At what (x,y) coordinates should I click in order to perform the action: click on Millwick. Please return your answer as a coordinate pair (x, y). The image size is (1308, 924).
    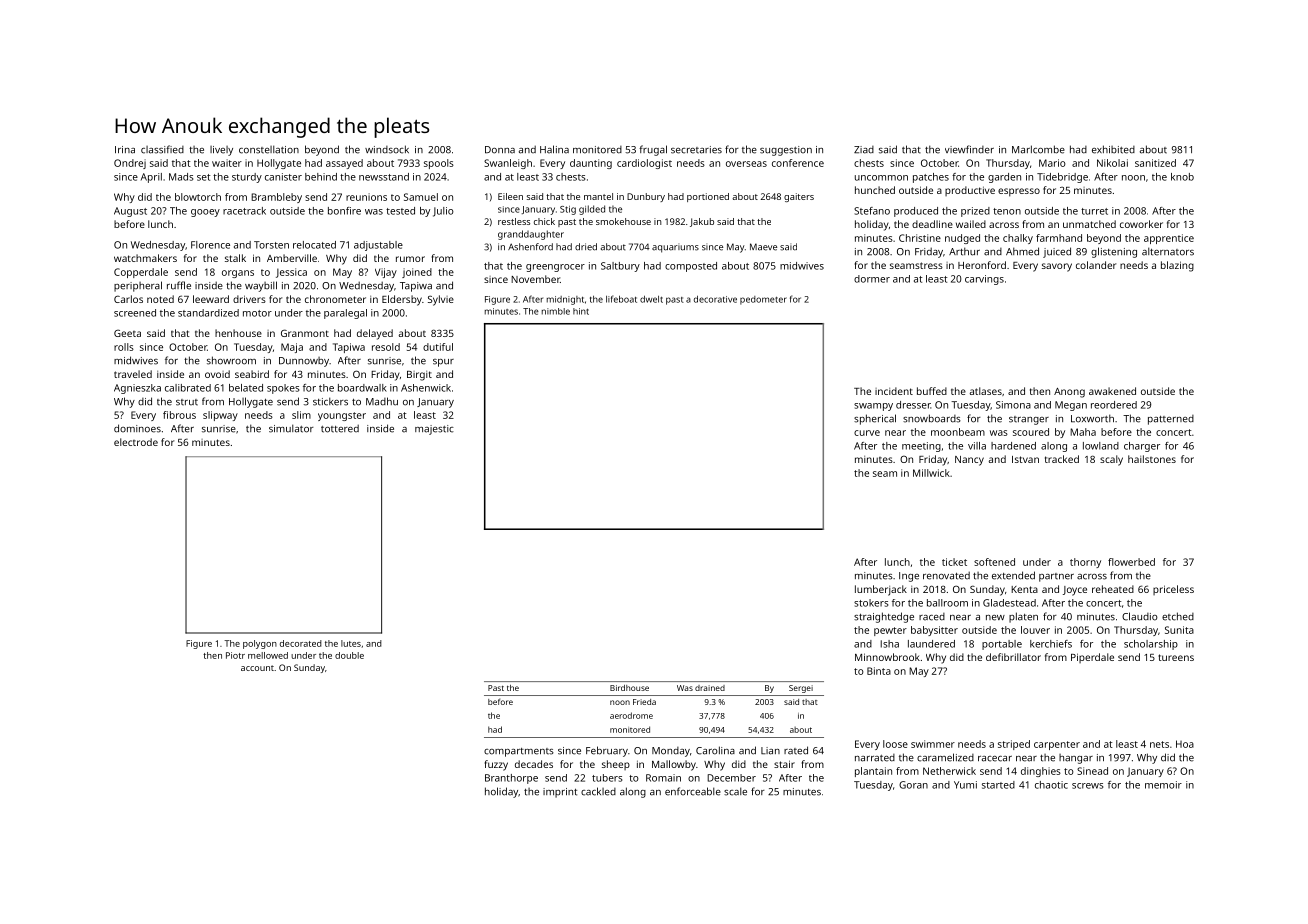
    Looking at the image, I should click on (931, 473).
